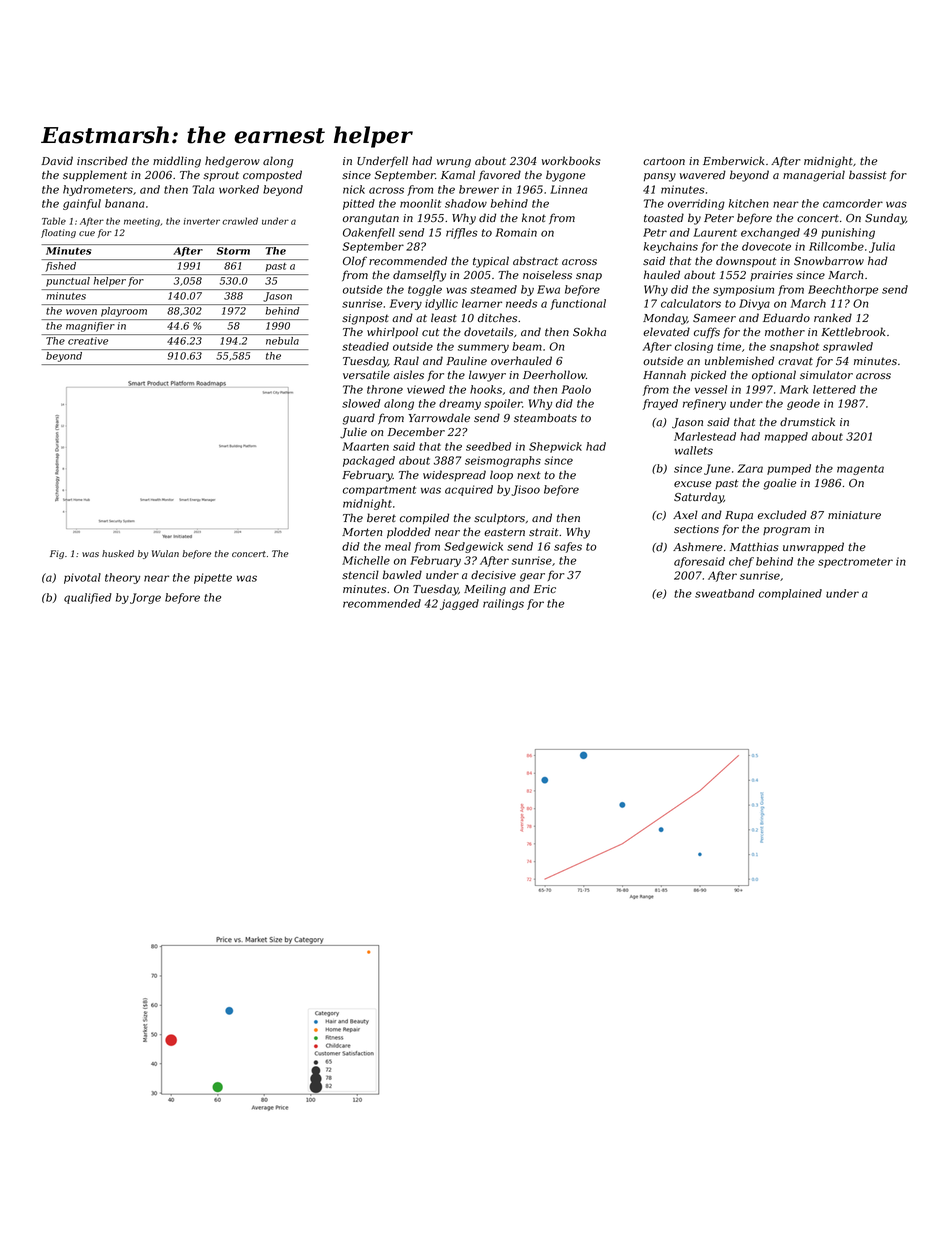  What do you see at coordinates (118, 553) in the screenshot?
I see `husked` at bounding box center [118, 553].
